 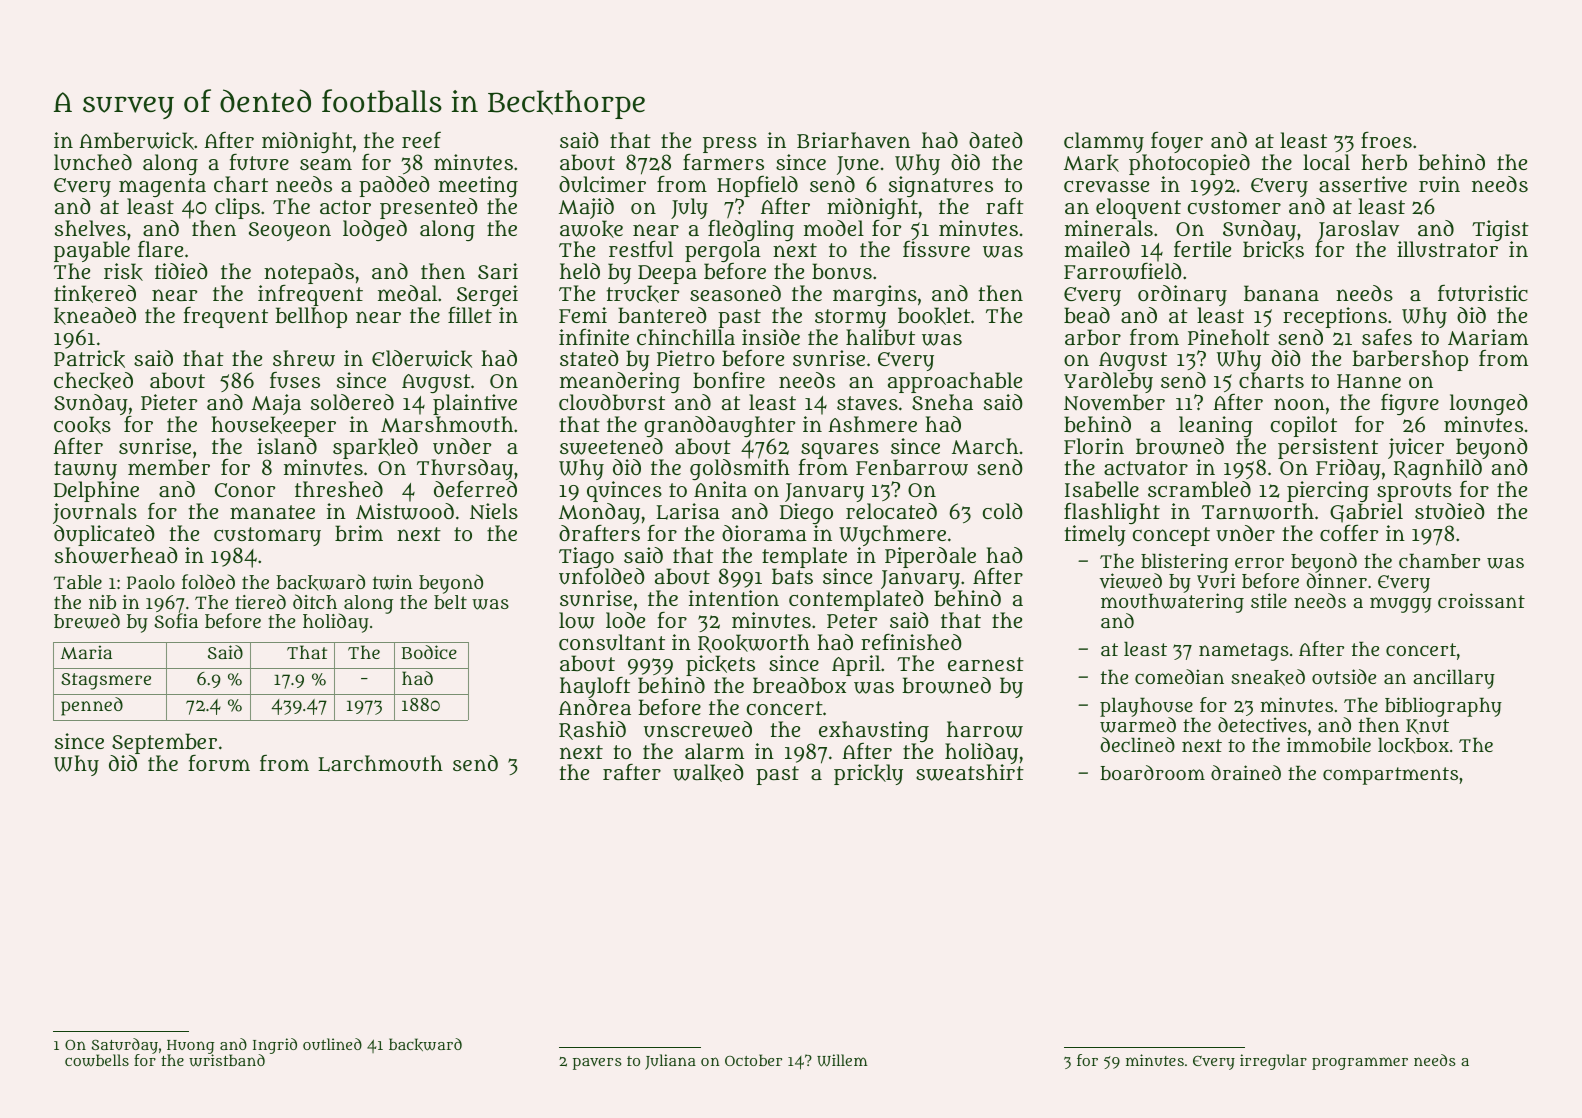 What do you see at coordinates (597, 1064) in the screenshot?
I see `pavers` at bounding box center [597, 1064].
